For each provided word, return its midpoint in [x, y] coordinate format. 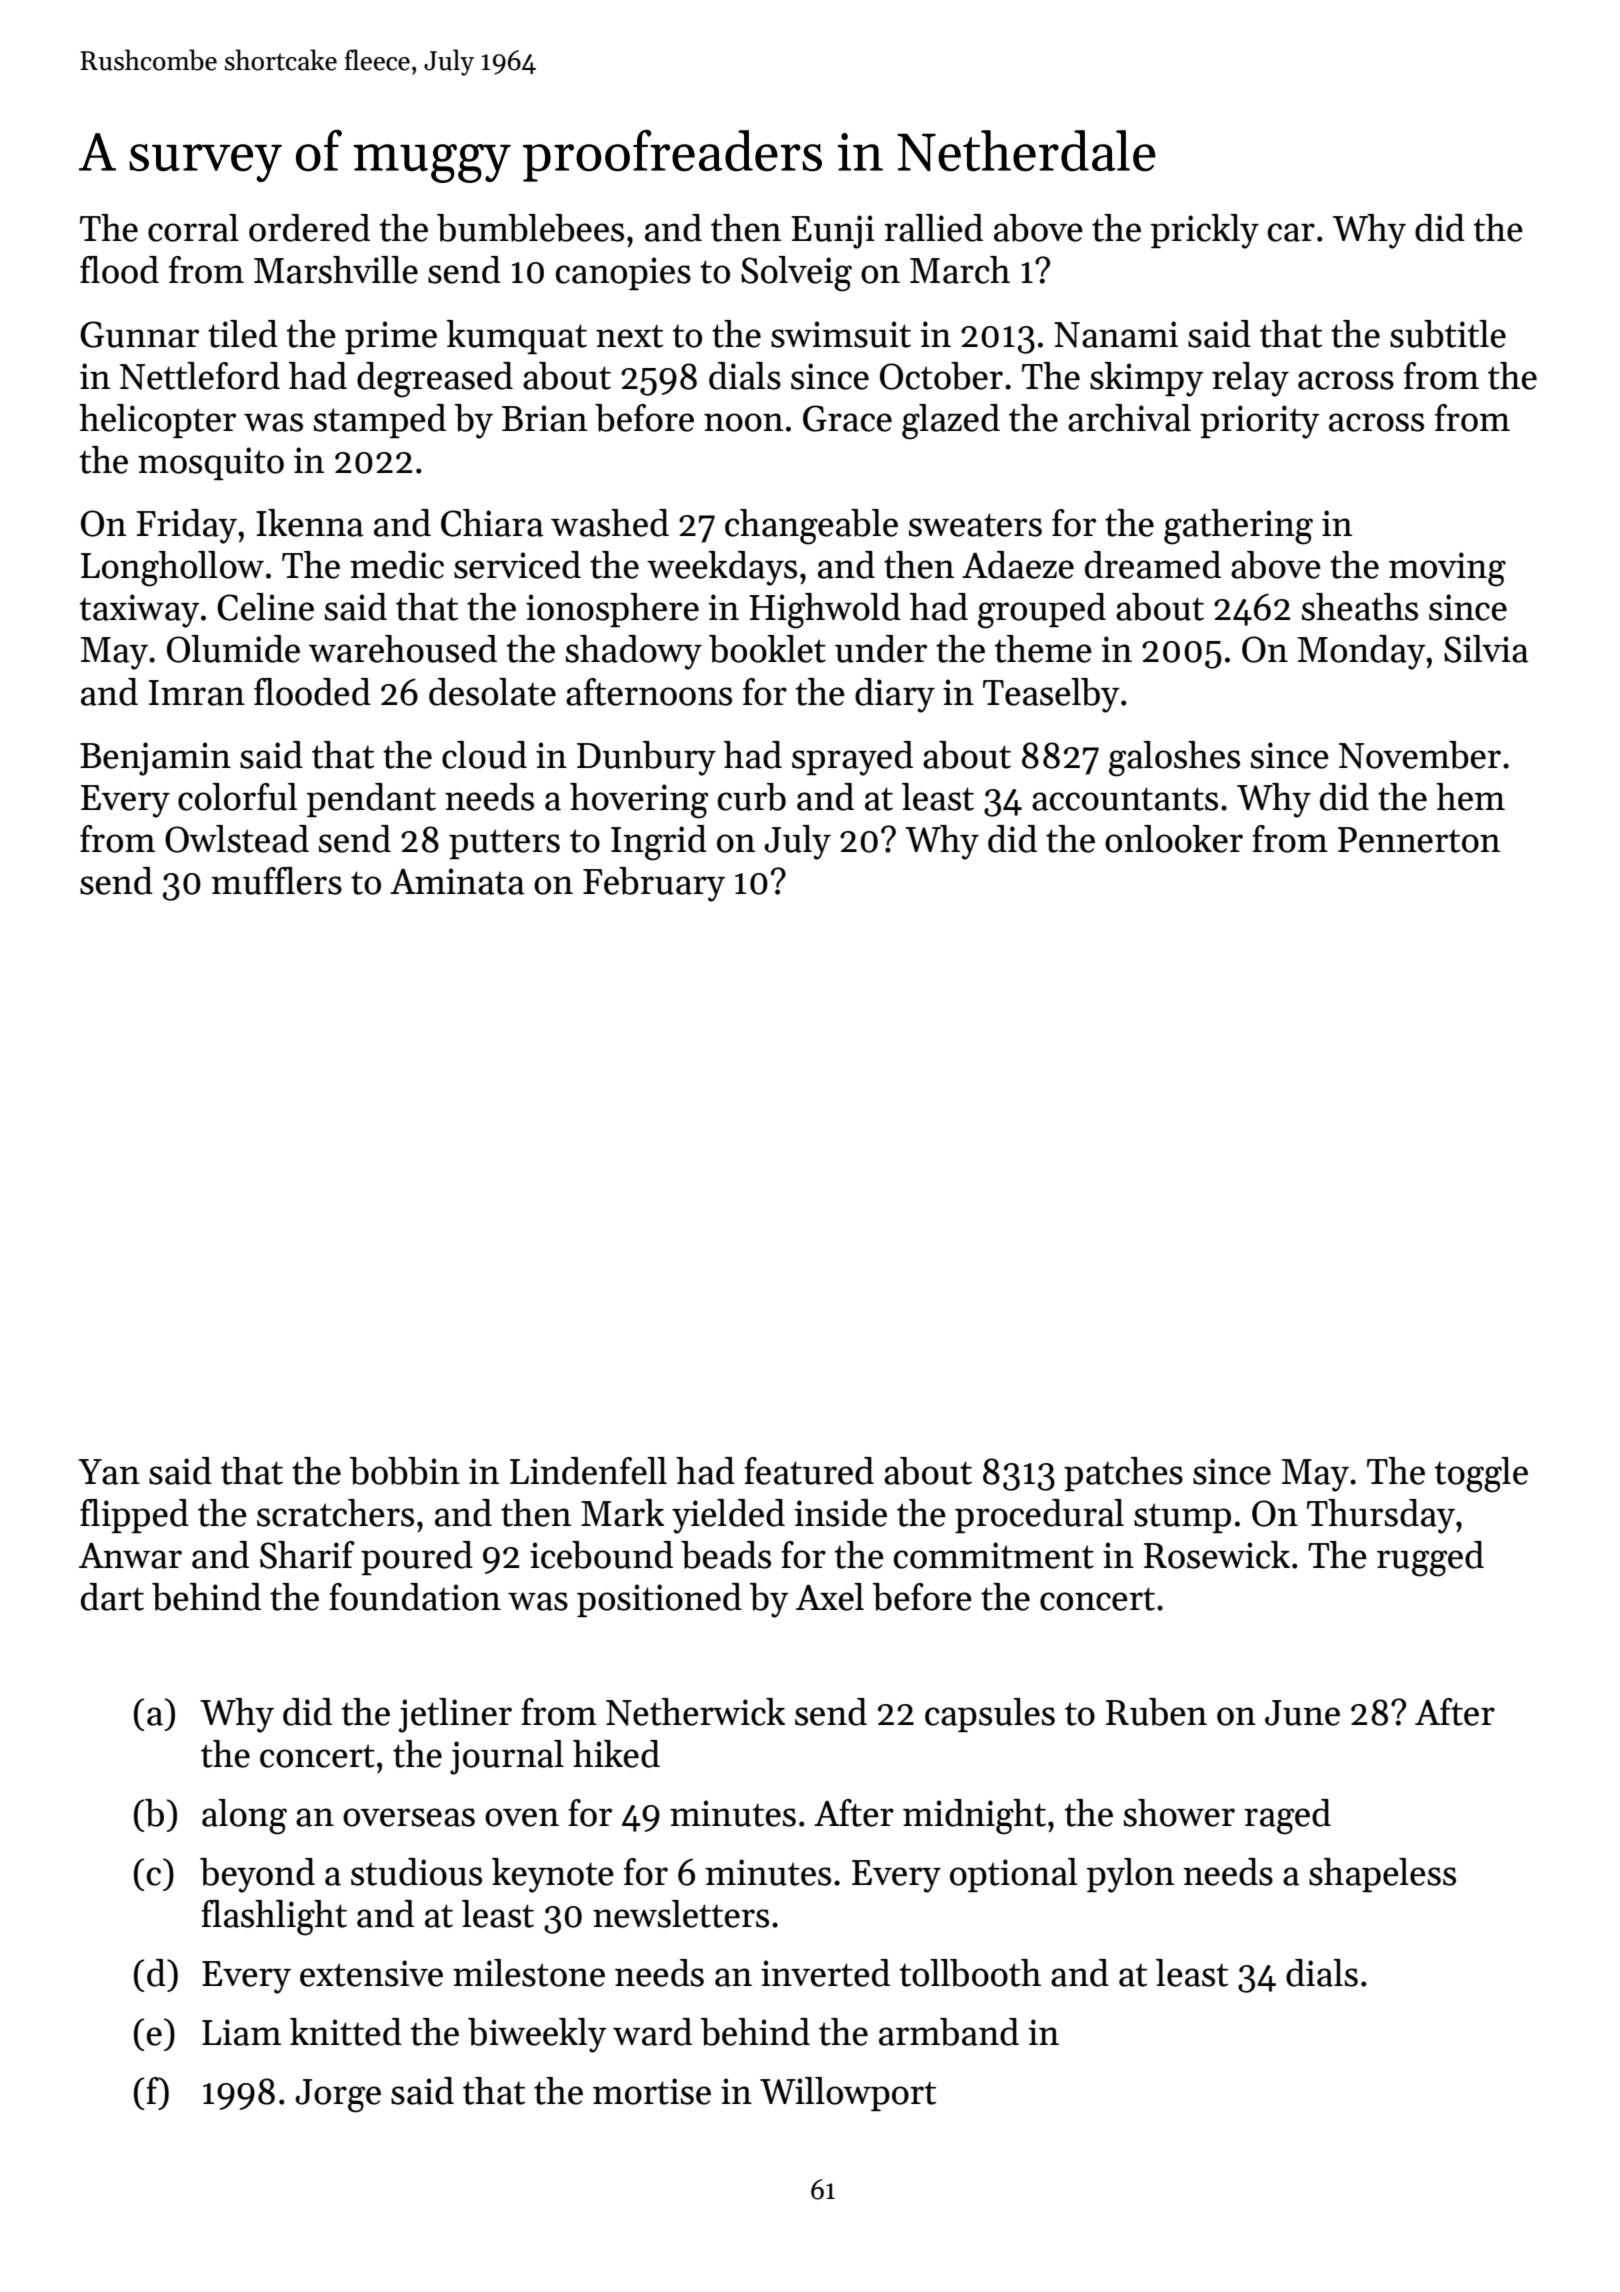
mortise [652, 2091]
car [1291, 232]
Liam [241, 2032]
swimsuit [841, 334]
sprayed [852, 758]
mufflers [277, 881]
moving [1447, 569]
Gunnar [139, 334]
